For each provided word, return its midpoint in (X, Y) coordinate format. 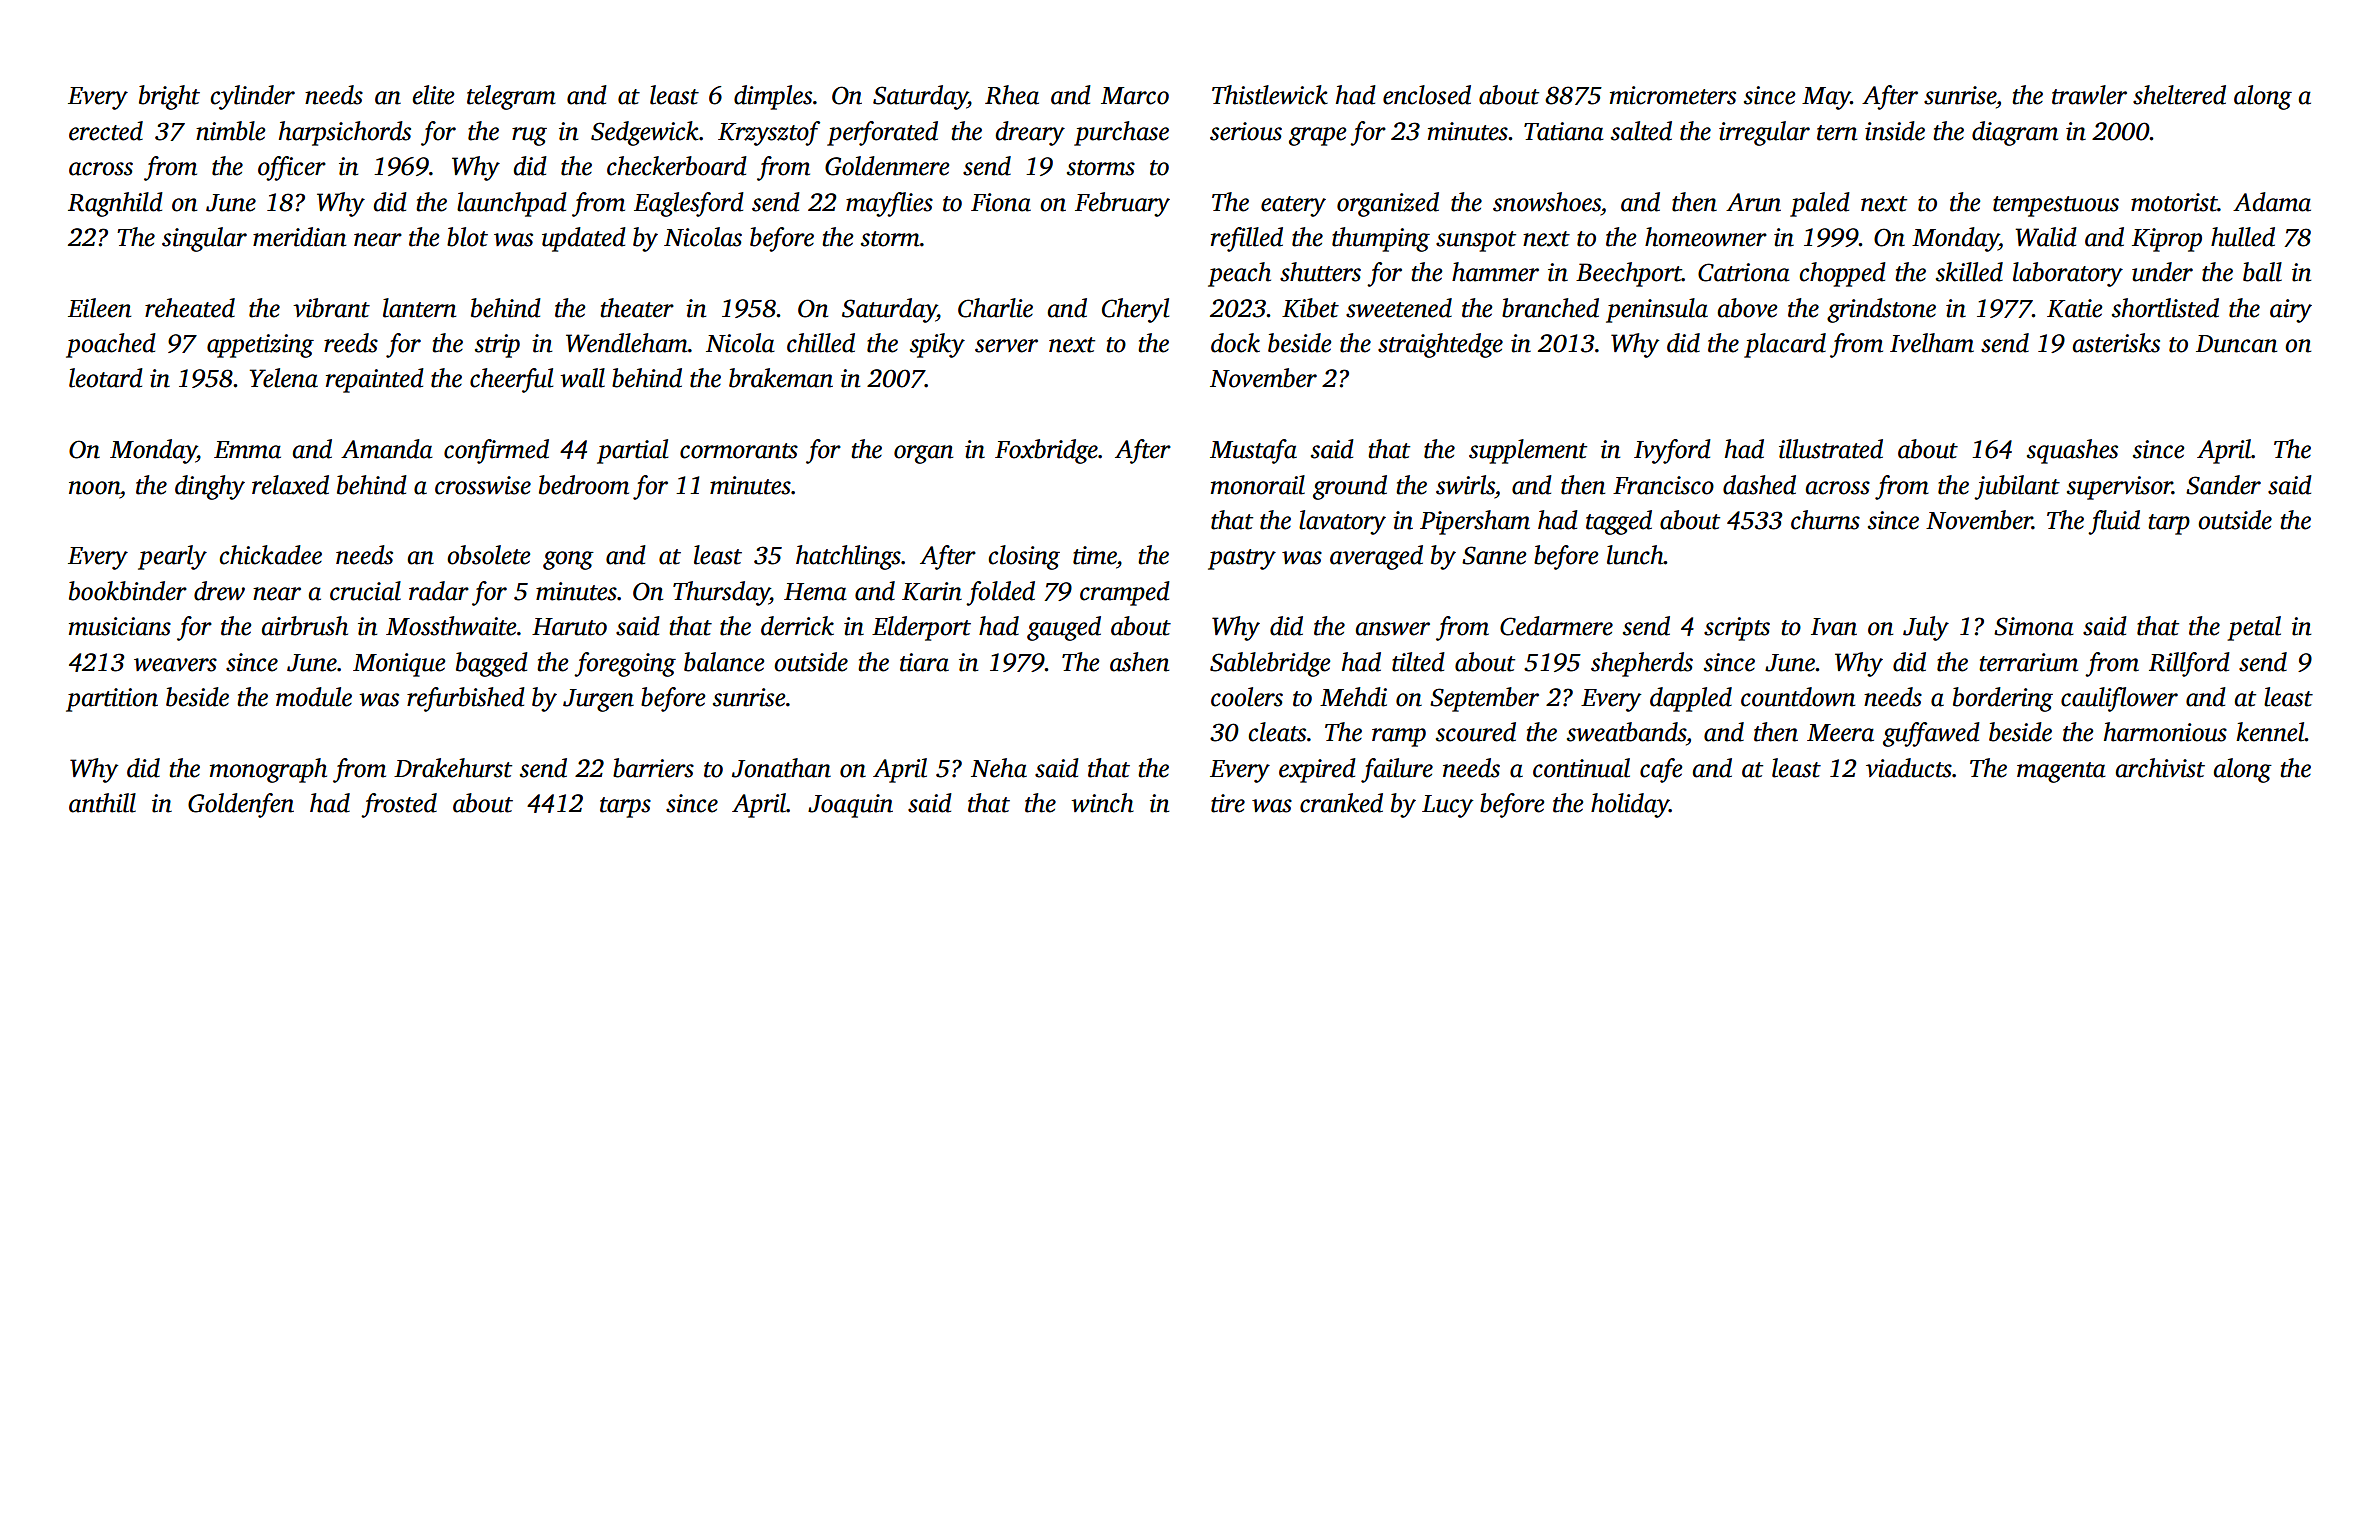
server (1006, 346)
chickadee (270, 555)
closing (1024, 557)
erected (106, 131)
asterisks (2116, 343)
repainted (375, 380)
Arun (1753, 202)
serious (1246, 131)
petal (2254, 628)
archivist (2160, 768)
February (1122, 204)
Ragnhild (115, 204)
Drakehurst (453, 768)
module (314, 697)
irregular (1764, 133)
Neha (999, 768)
